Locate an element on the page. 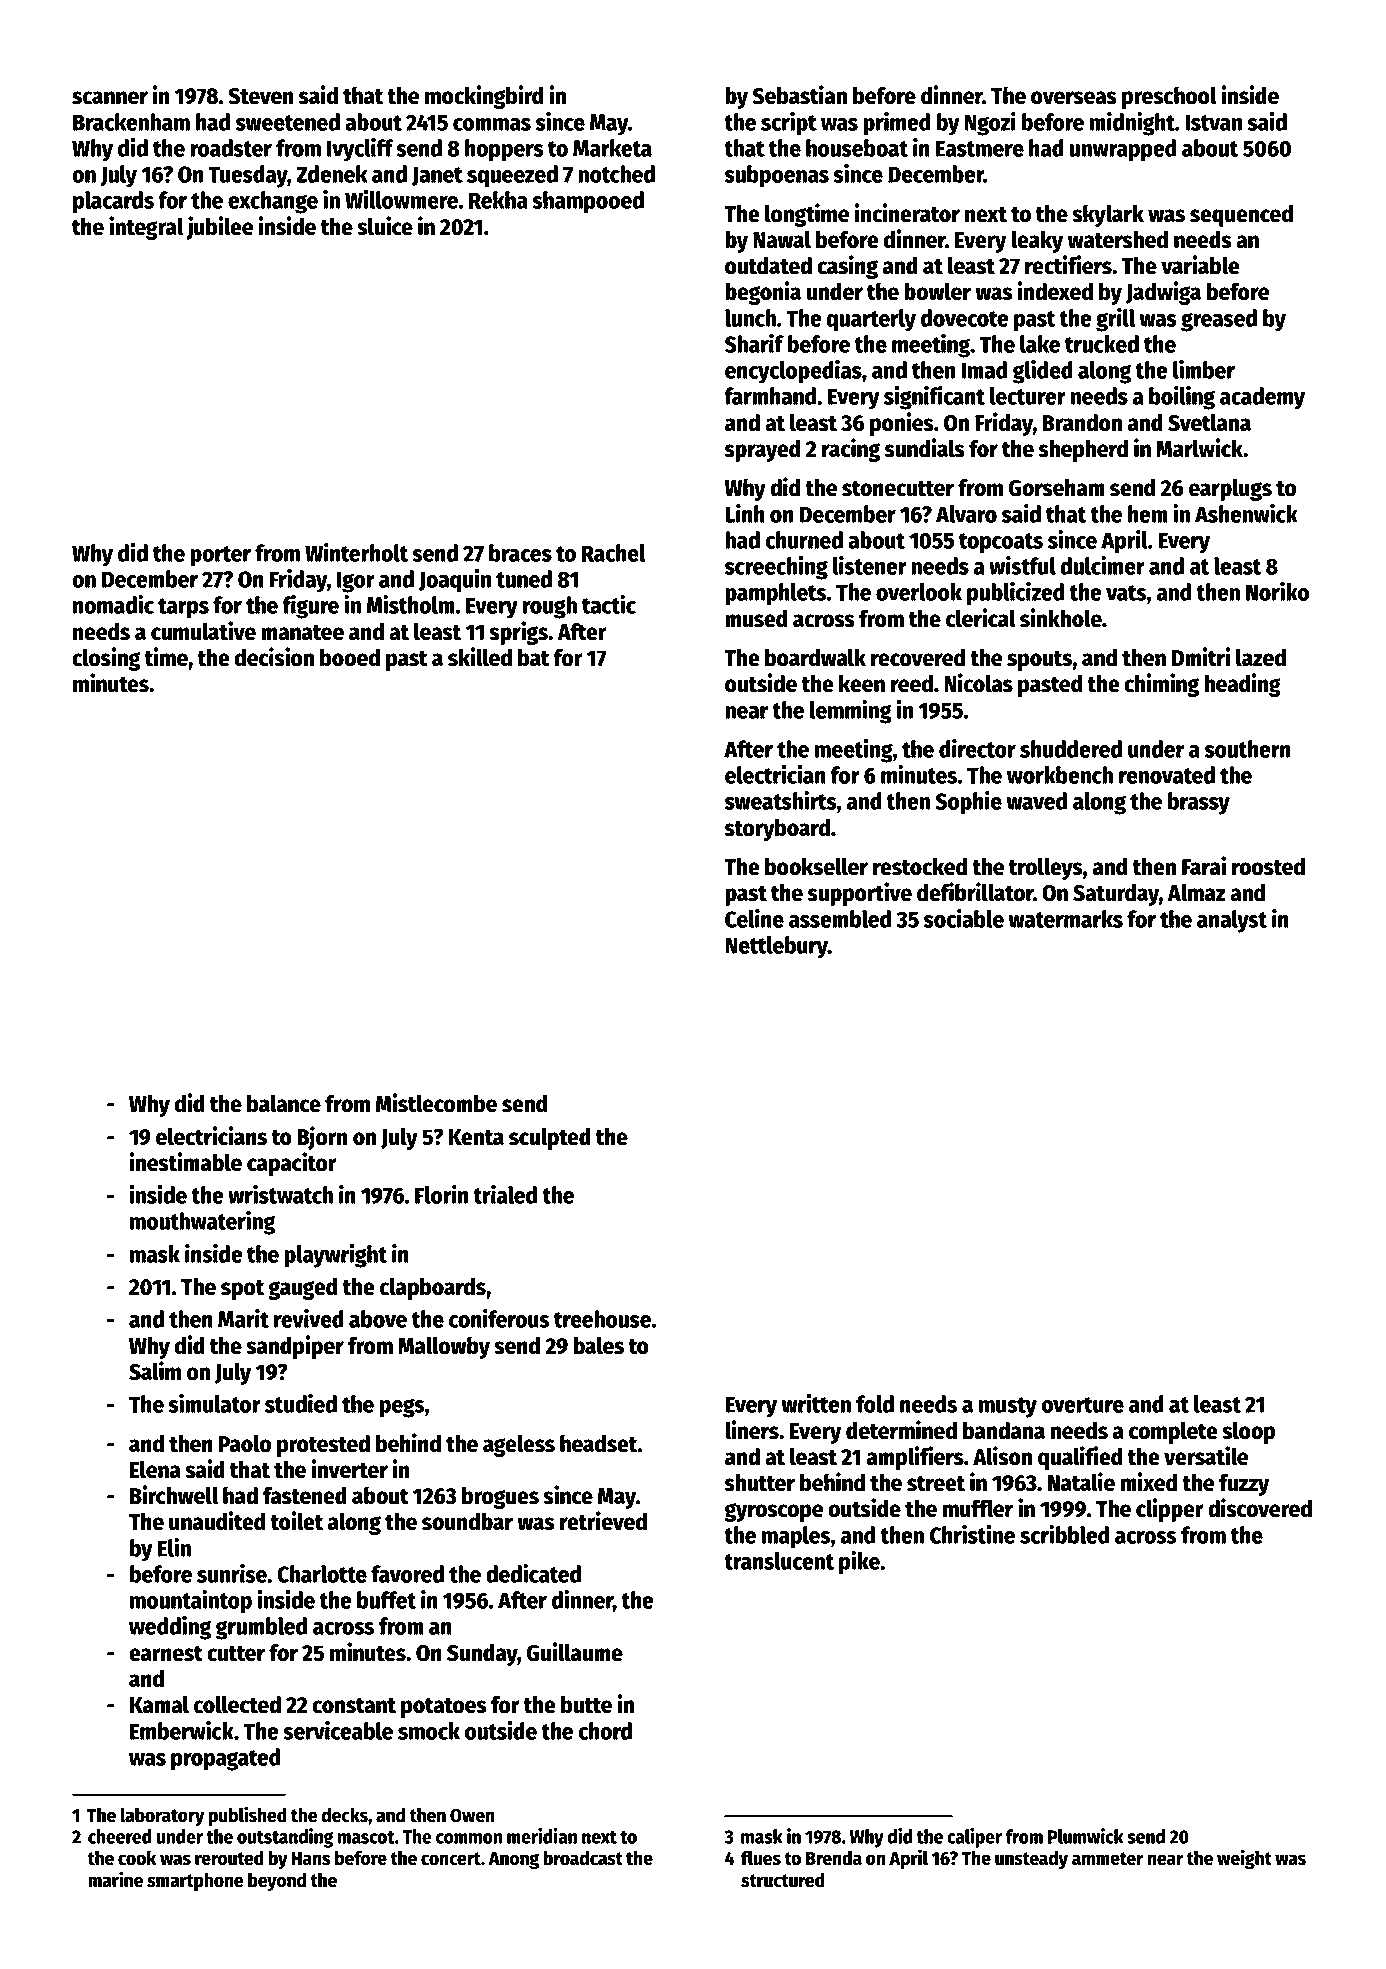 The height and width of the page is (1969, 1386). constant is located at coordinates (354, 1706).
